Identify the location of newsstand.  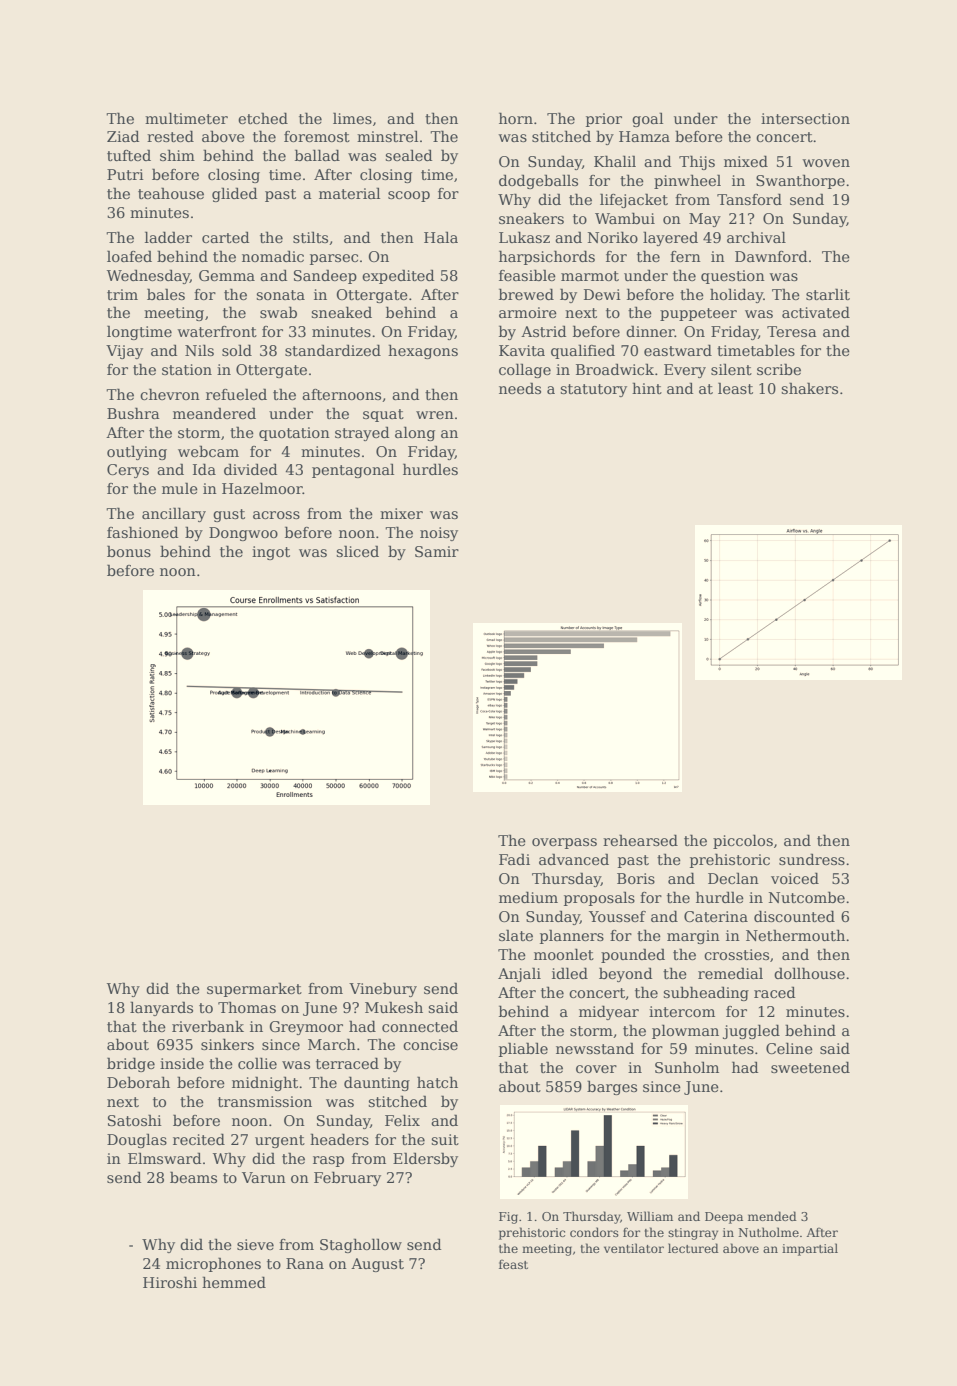
(595, 1048).
